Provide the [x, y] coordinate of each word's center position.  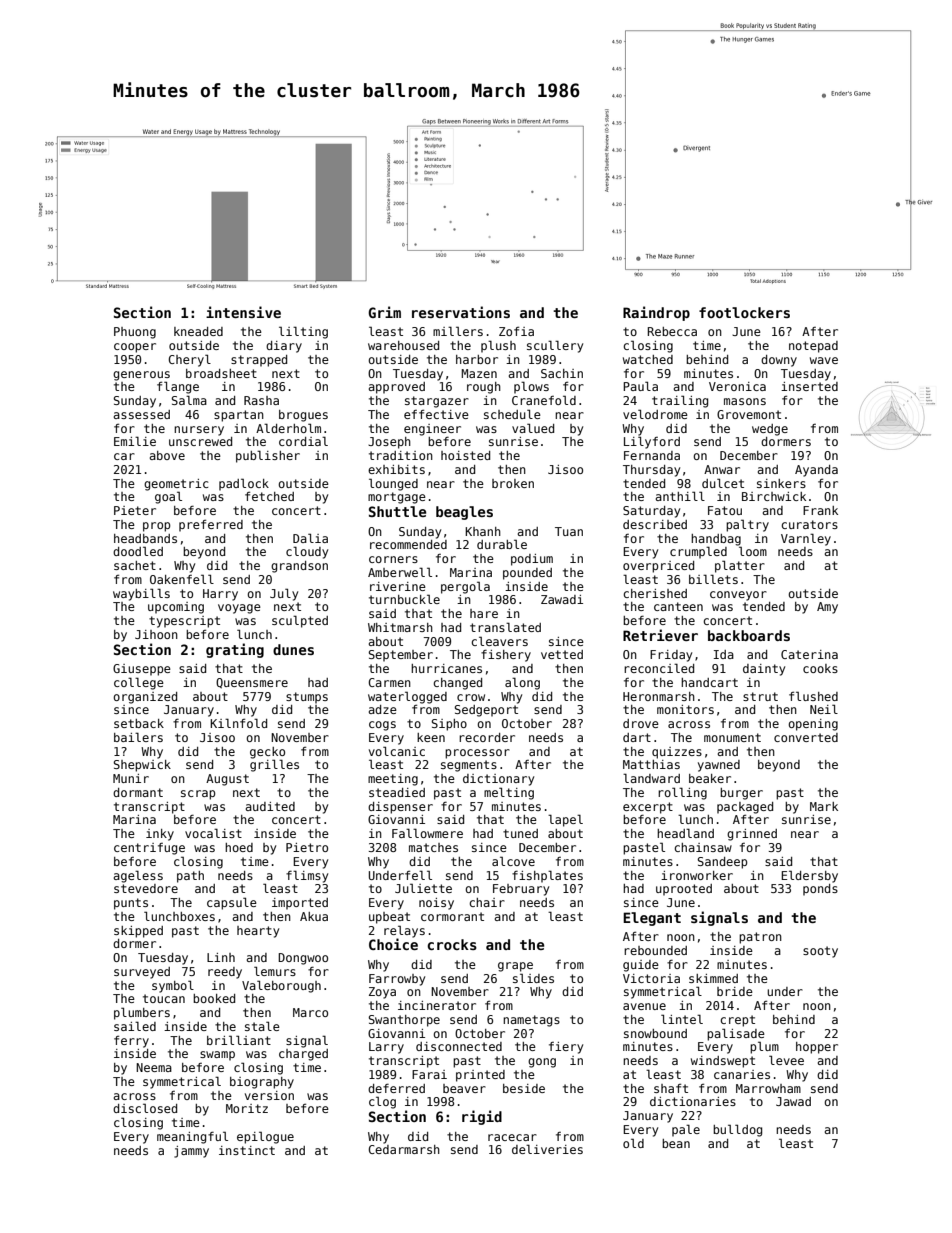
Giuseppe [142, 670]
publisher [268, 456]
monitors [685, 709]
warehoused [403, 345]
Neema [154, 1067]
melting [509, 793]
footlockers [744, 312]
